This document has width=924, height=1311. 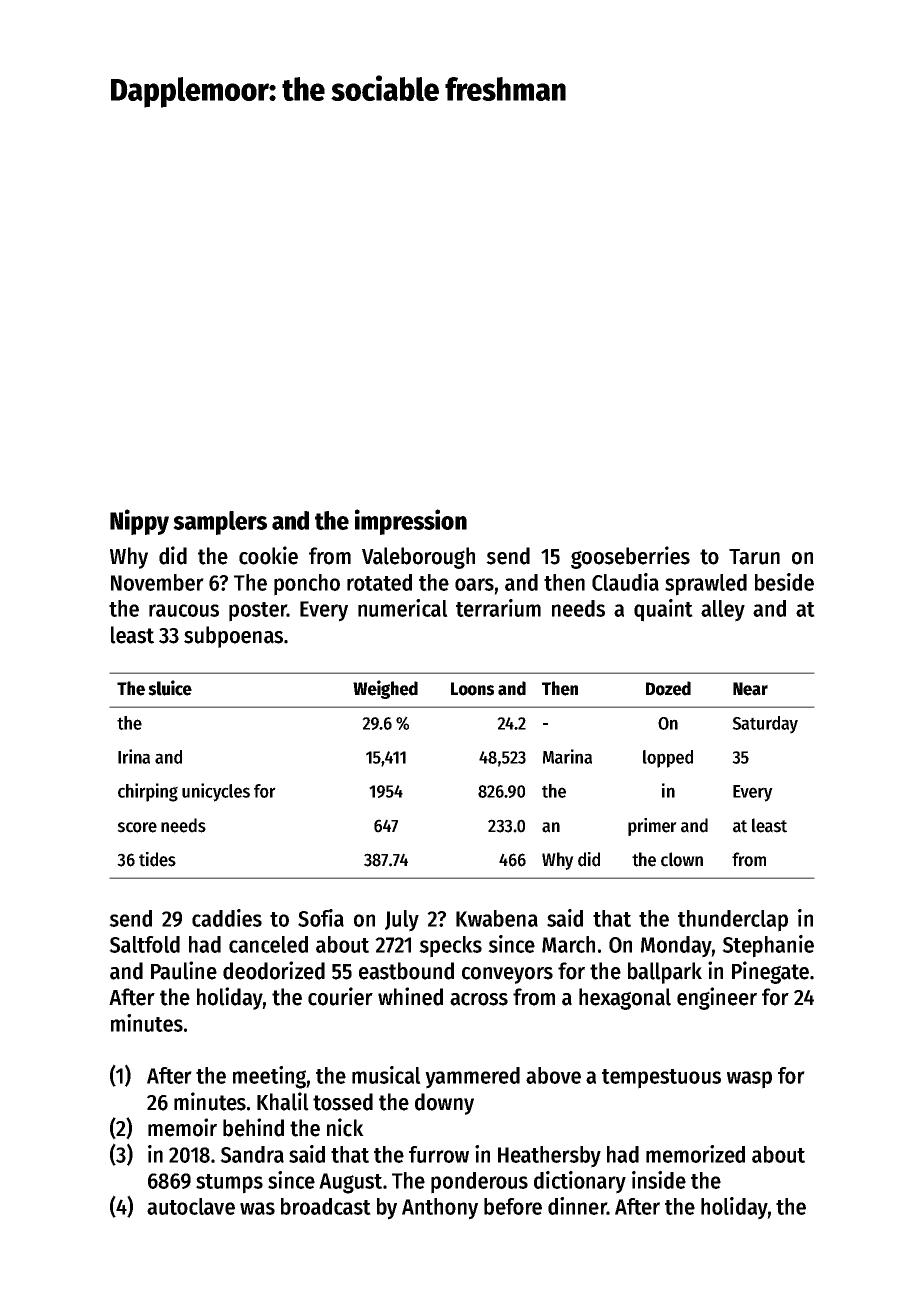 What do you see at coordinates (784, 582) in the document?
I see `beside` at bounding box center [784, 582].
